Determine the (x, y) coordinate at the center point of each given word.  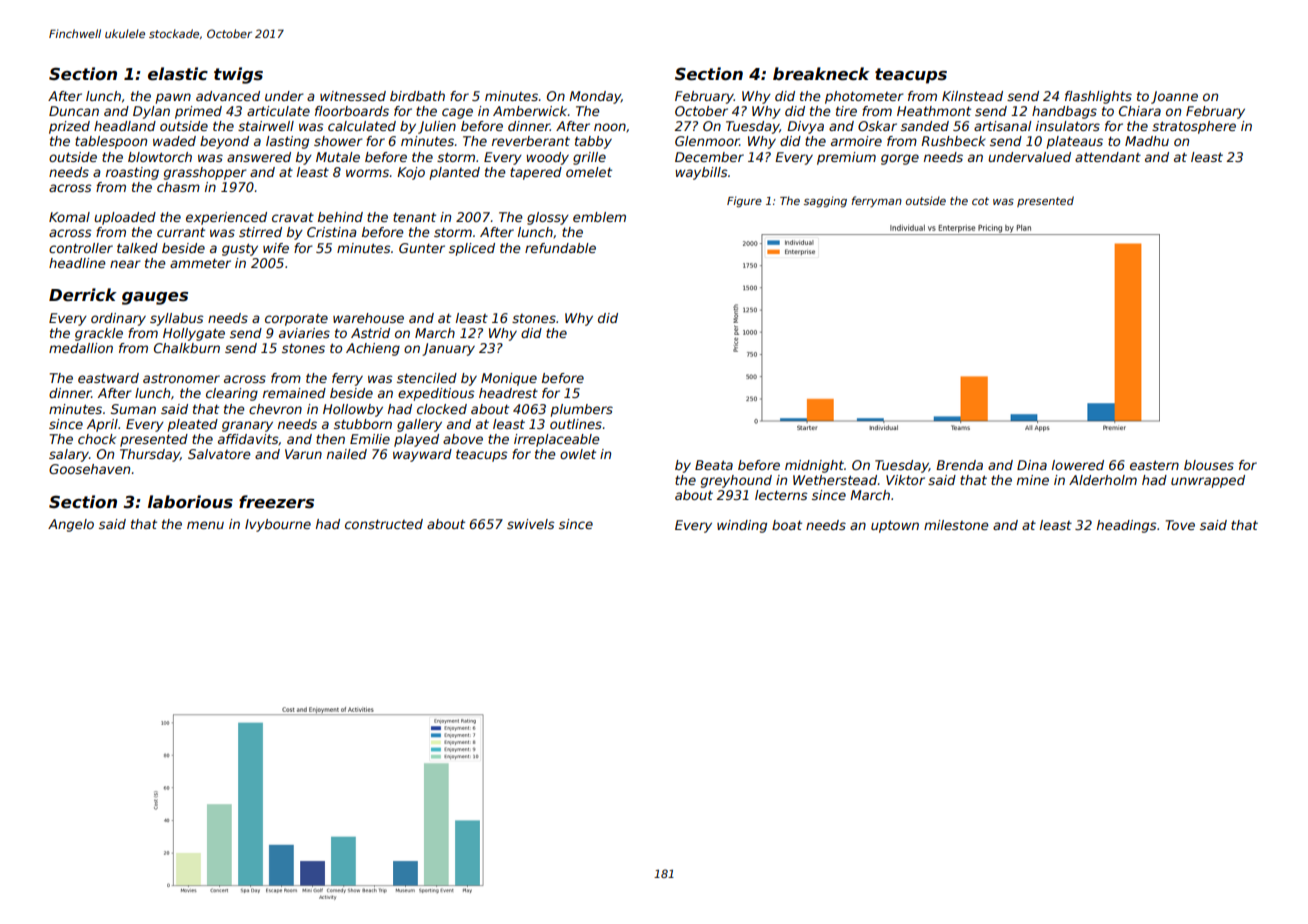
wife (276, 248)
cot (980, 201)
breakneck (821, 74)
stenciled (427, 378)
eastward (108, 378)
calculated (362, 126)
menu (205, 525)
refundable (560, 248)
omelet (589, 172)
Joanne (1174, 97)
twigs (238, 75)
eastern (1154, 465)
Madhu (1147, 141)
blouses (1209, 465)
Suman (133, 409)
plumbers (582, 410)
